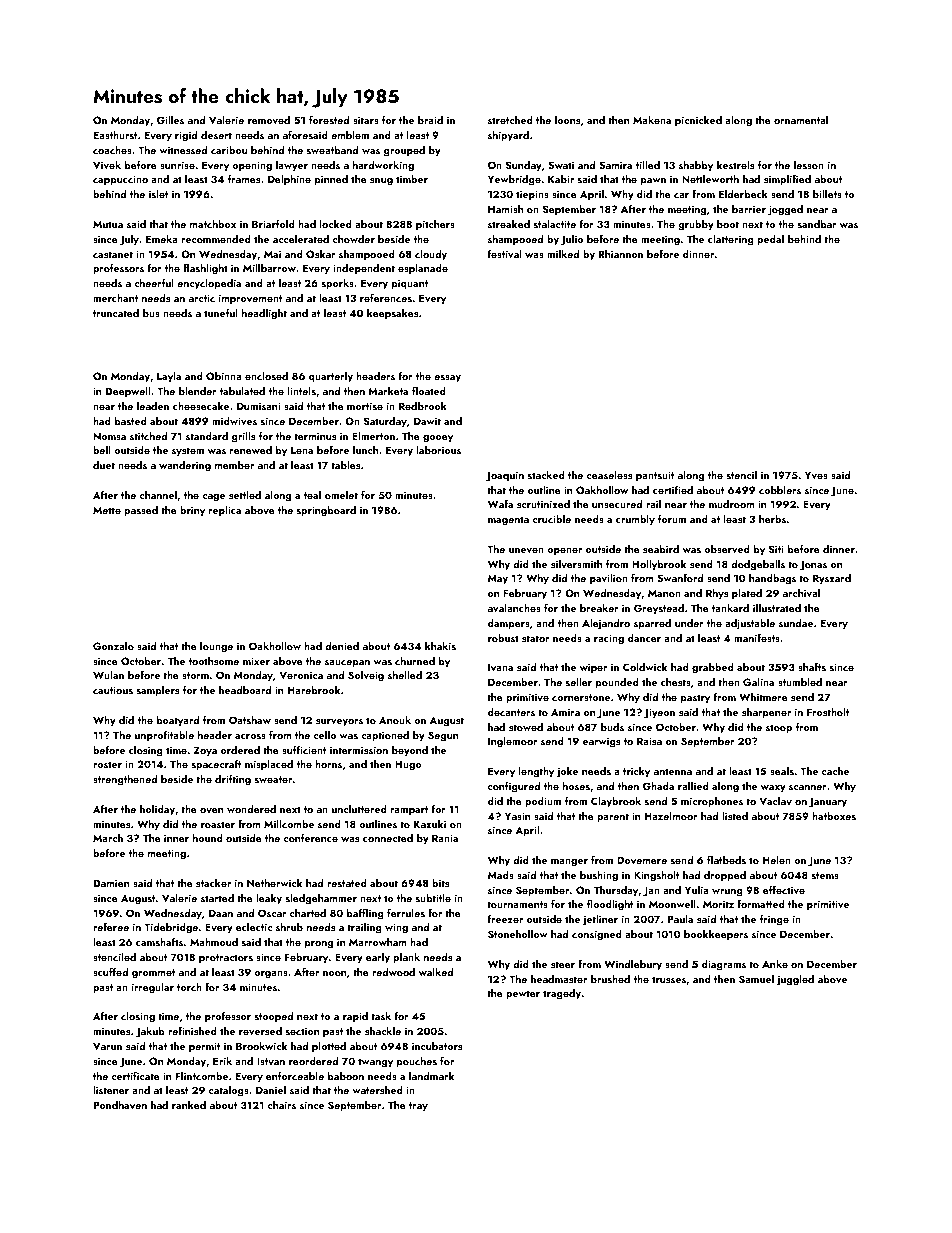  What do you see at coordinates (195, 675) in the screenshot?
I see `storm` at bounding box center [195, 675].
